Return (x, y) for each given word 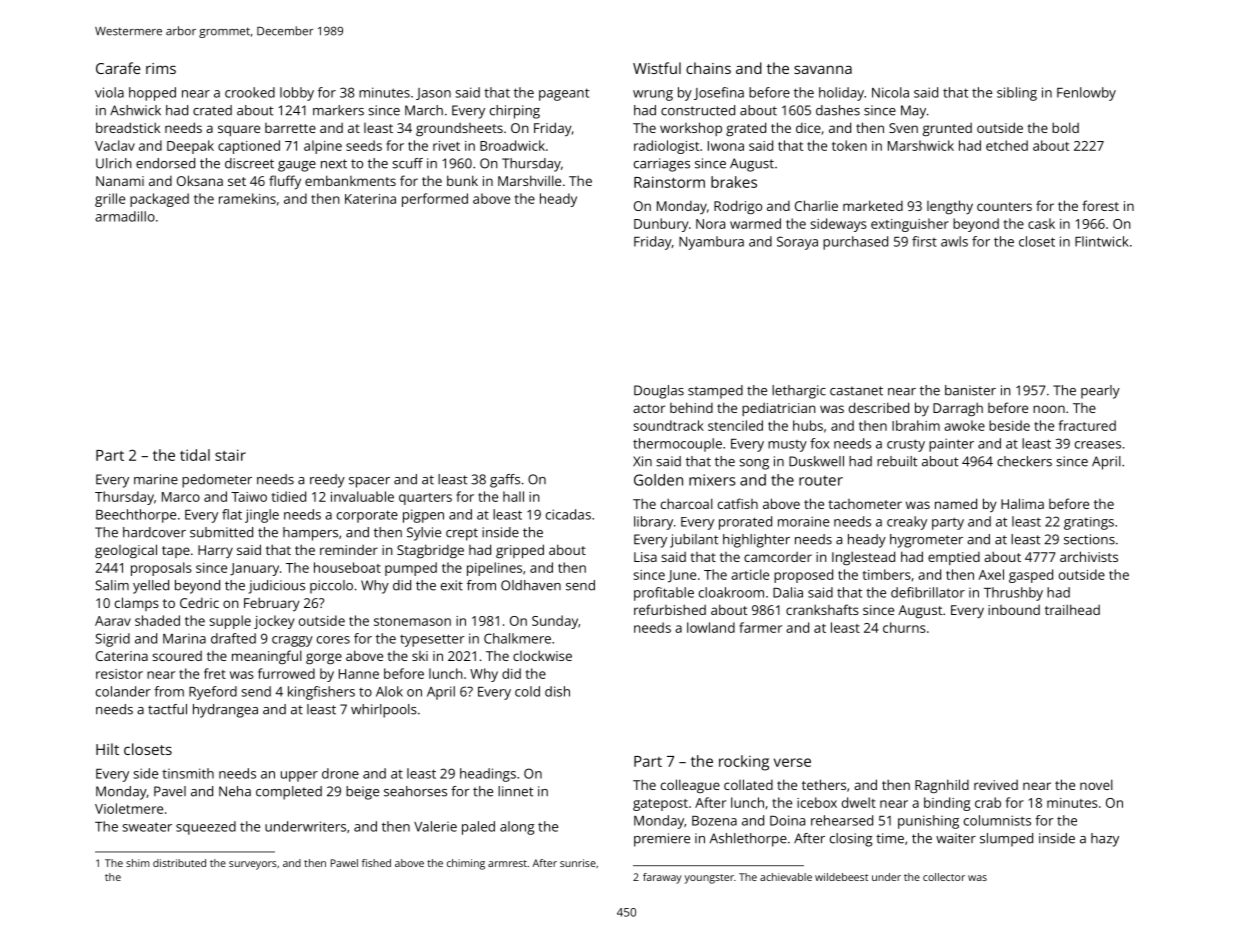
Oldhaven (531, 585)
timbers (887, 574)
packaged (159, 200)
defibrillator (928, 592)
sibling (1017, 94)
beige (362, 793)
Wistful (657, 68)
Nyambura (711, 243)
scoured (177, 656)
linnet (515, 791)
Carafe (118, 68)
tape (176, 552)
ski (420, 656)
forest (1100, 205)
